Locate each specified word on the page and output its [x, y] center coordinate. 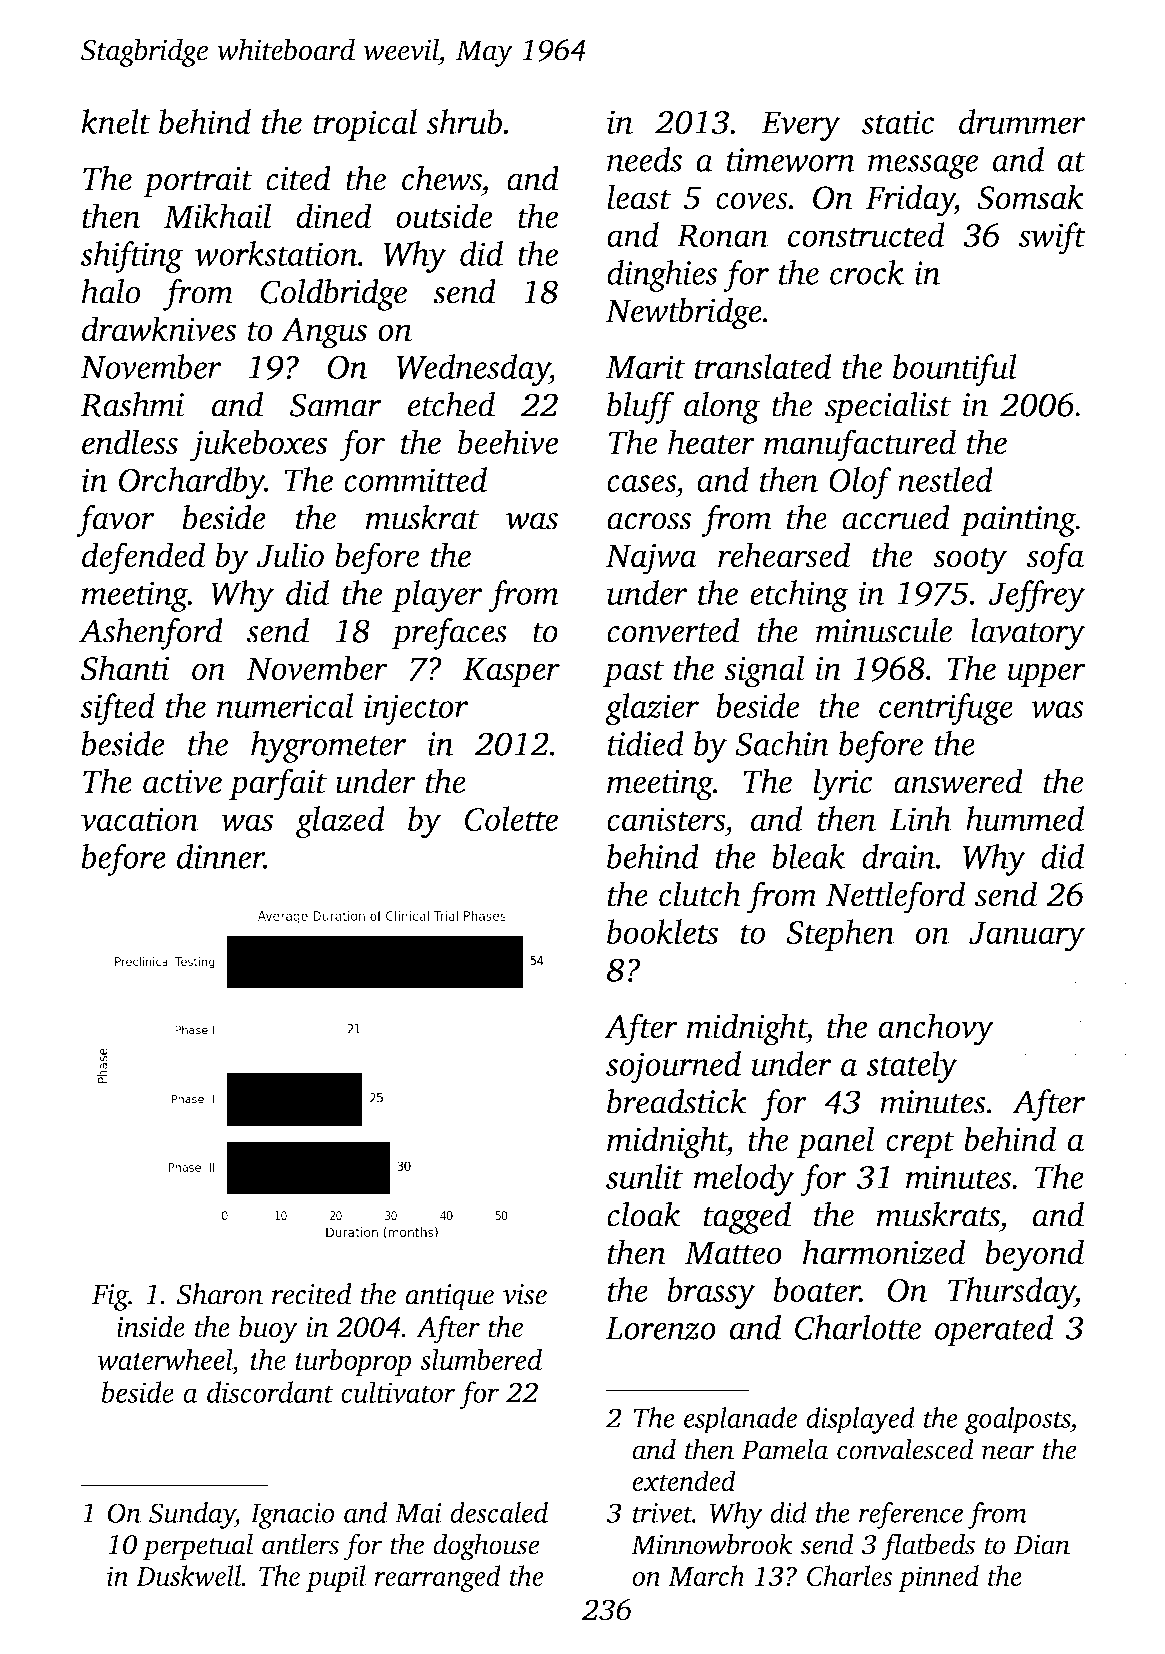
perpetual [198, 1547]
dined [334, 216]
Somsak [1030, 197]
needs [644, 159]
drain [898, 856]
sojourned [673, 1067]
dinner [220, 856]
